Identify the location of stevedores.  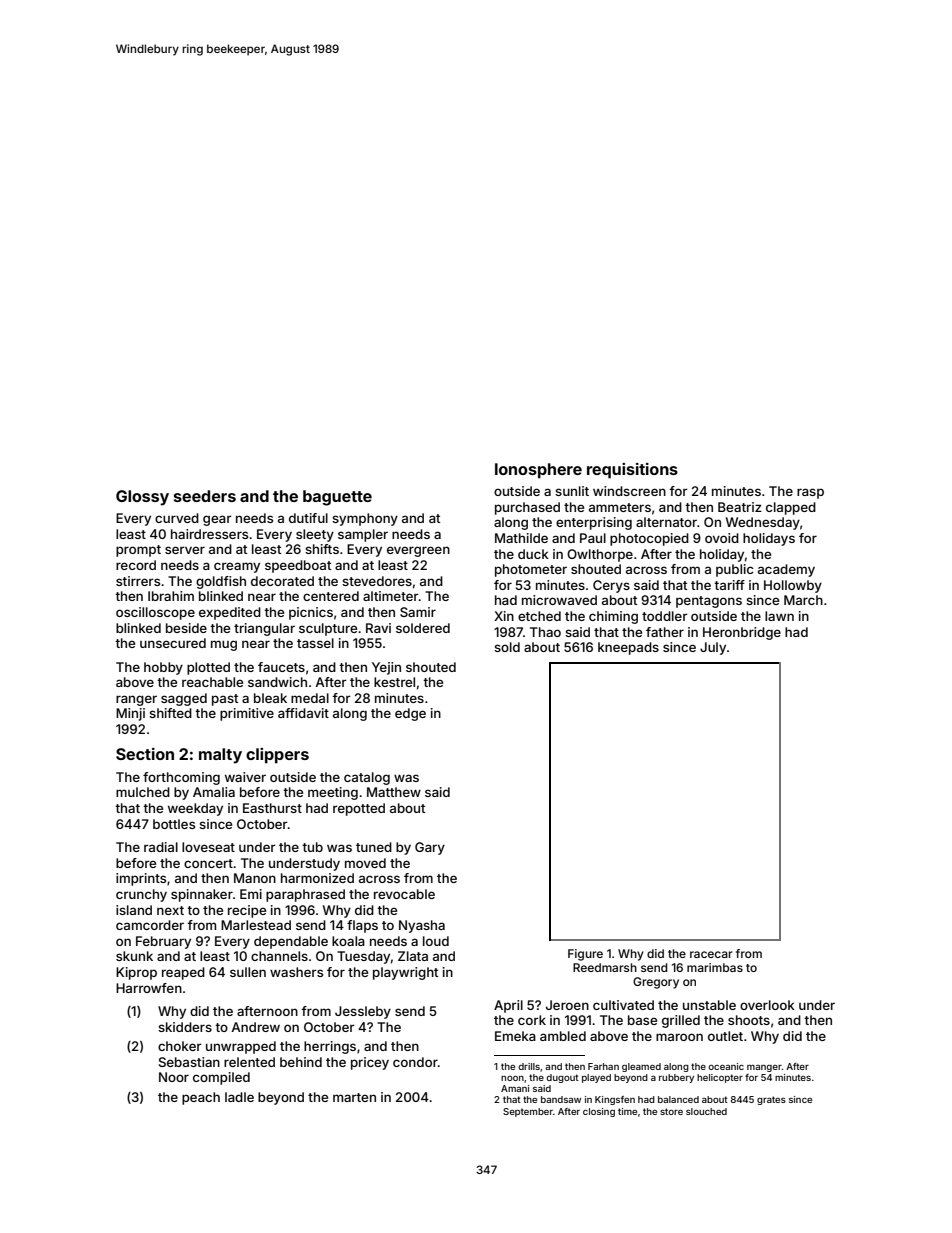
(377, 581).
